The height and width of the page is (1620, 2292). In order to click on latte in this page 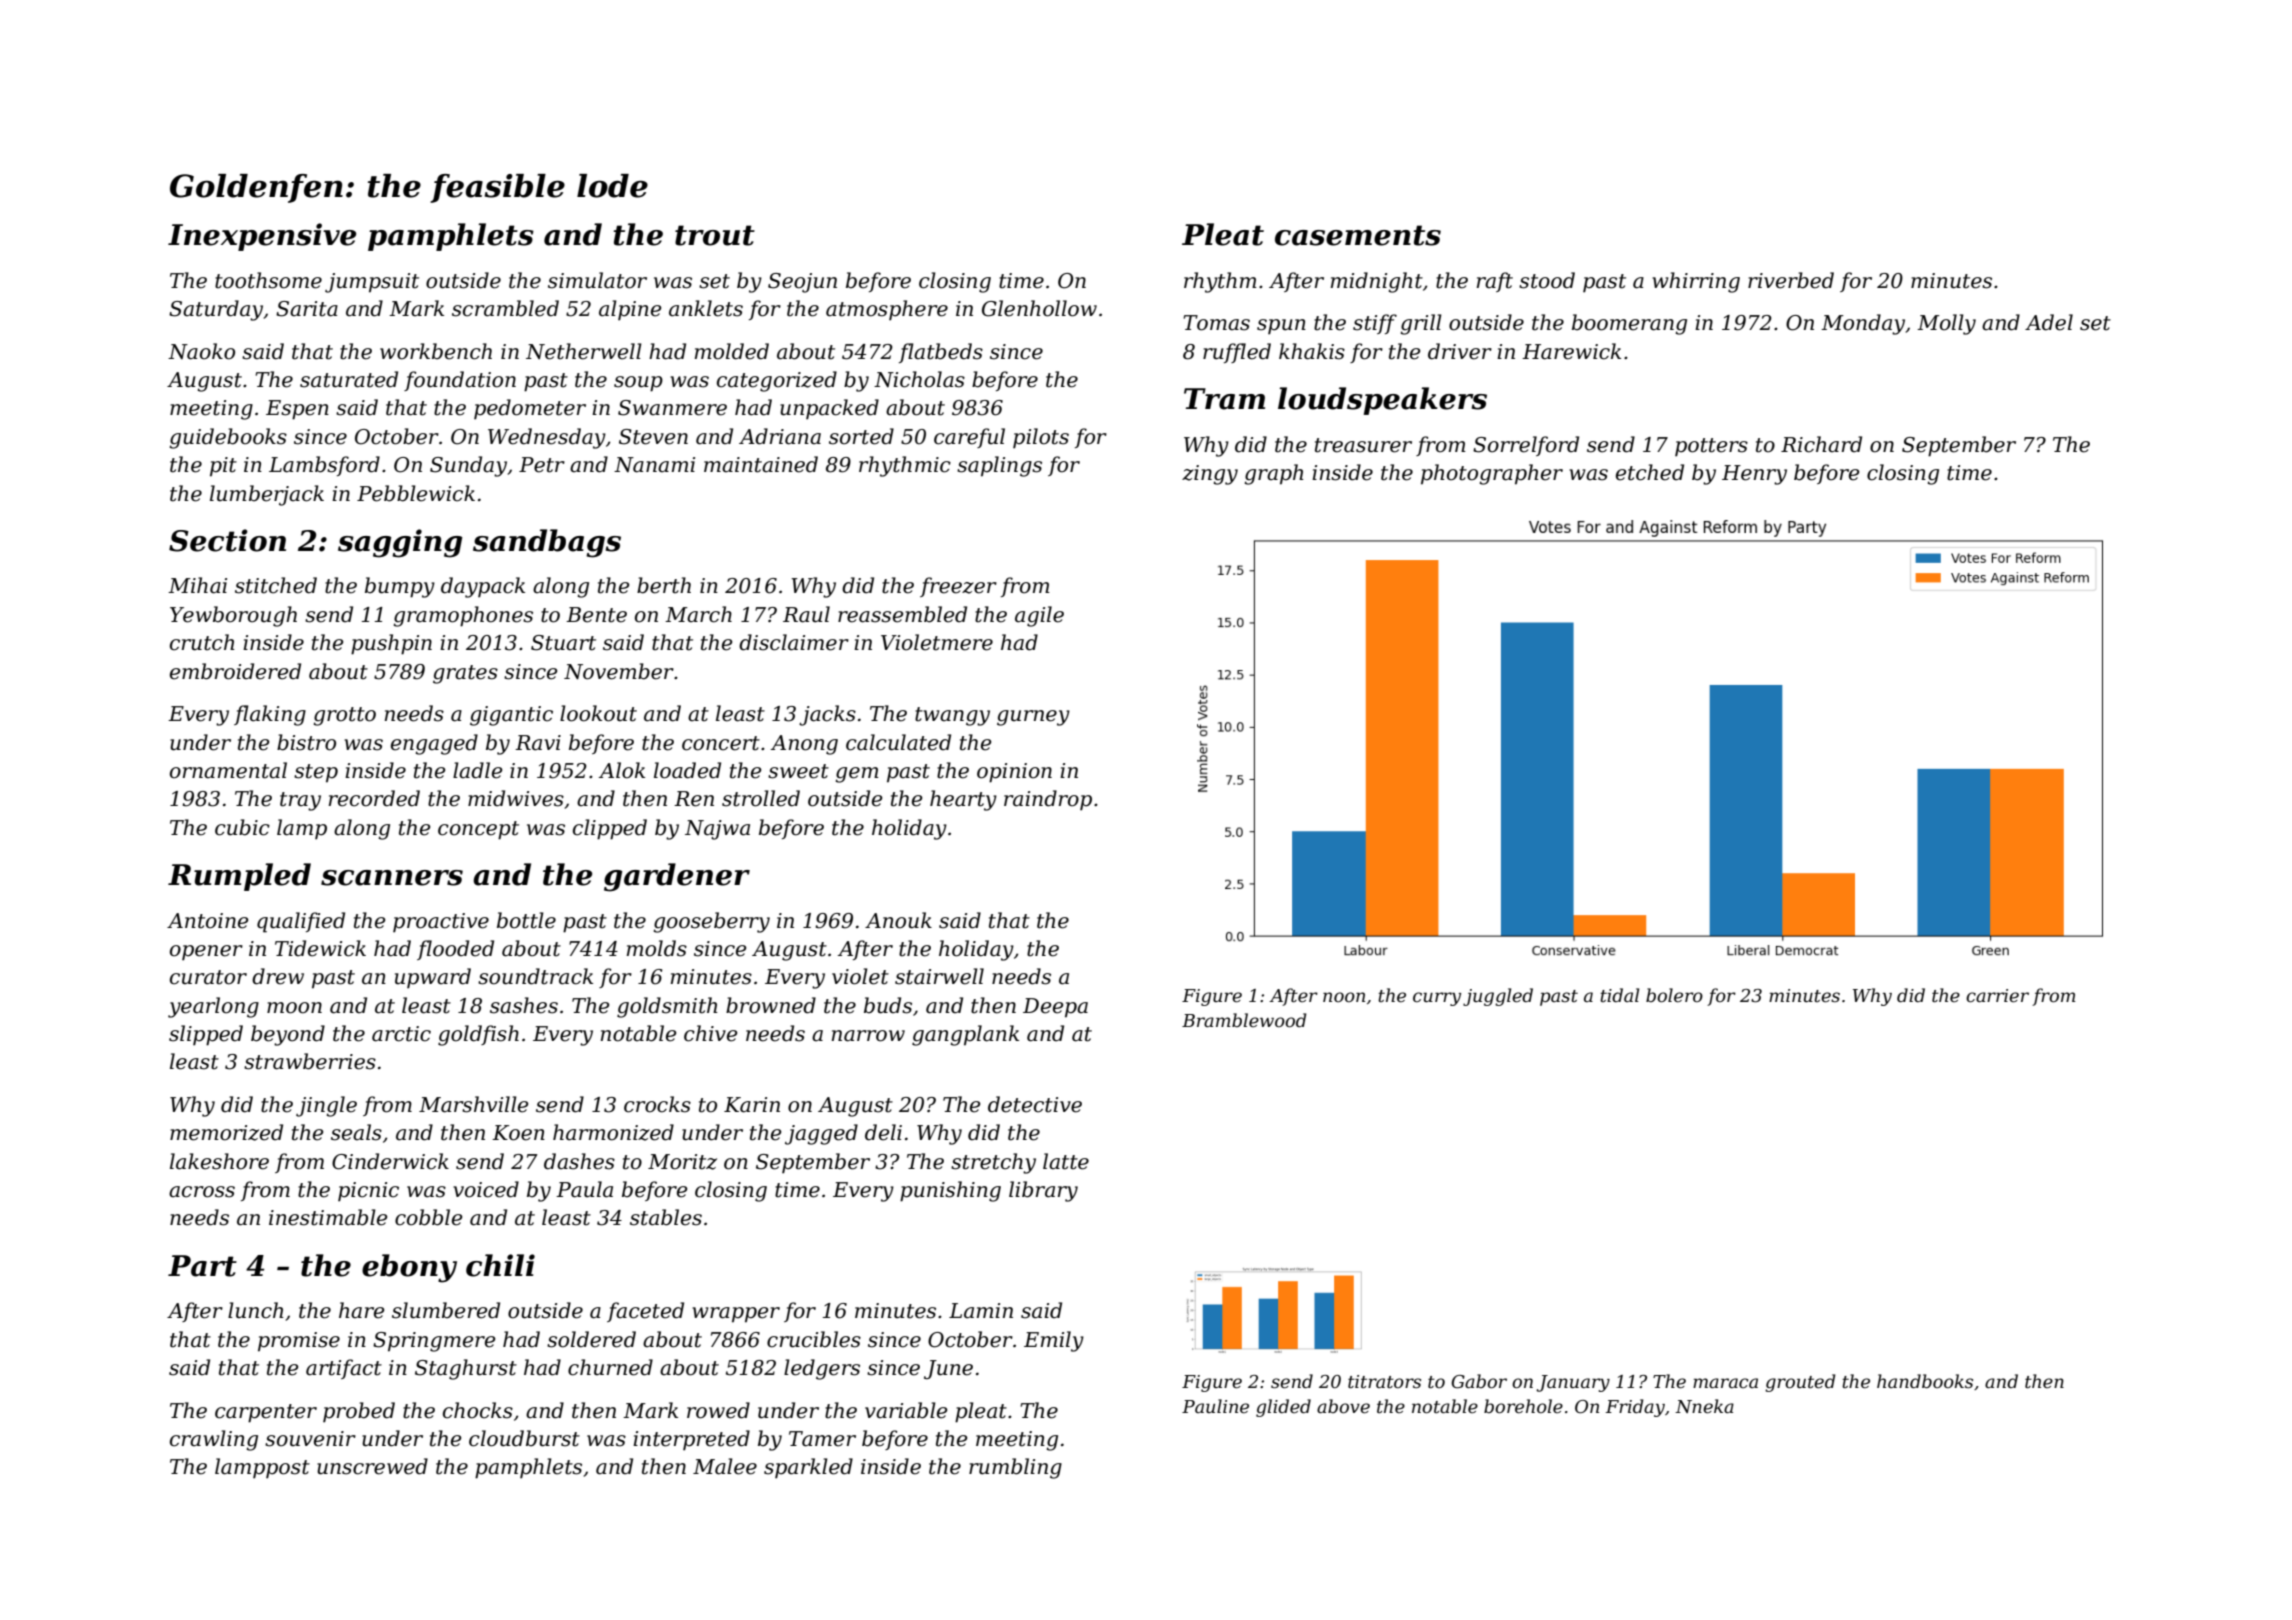, I will do `click(1066, 1161)`.
